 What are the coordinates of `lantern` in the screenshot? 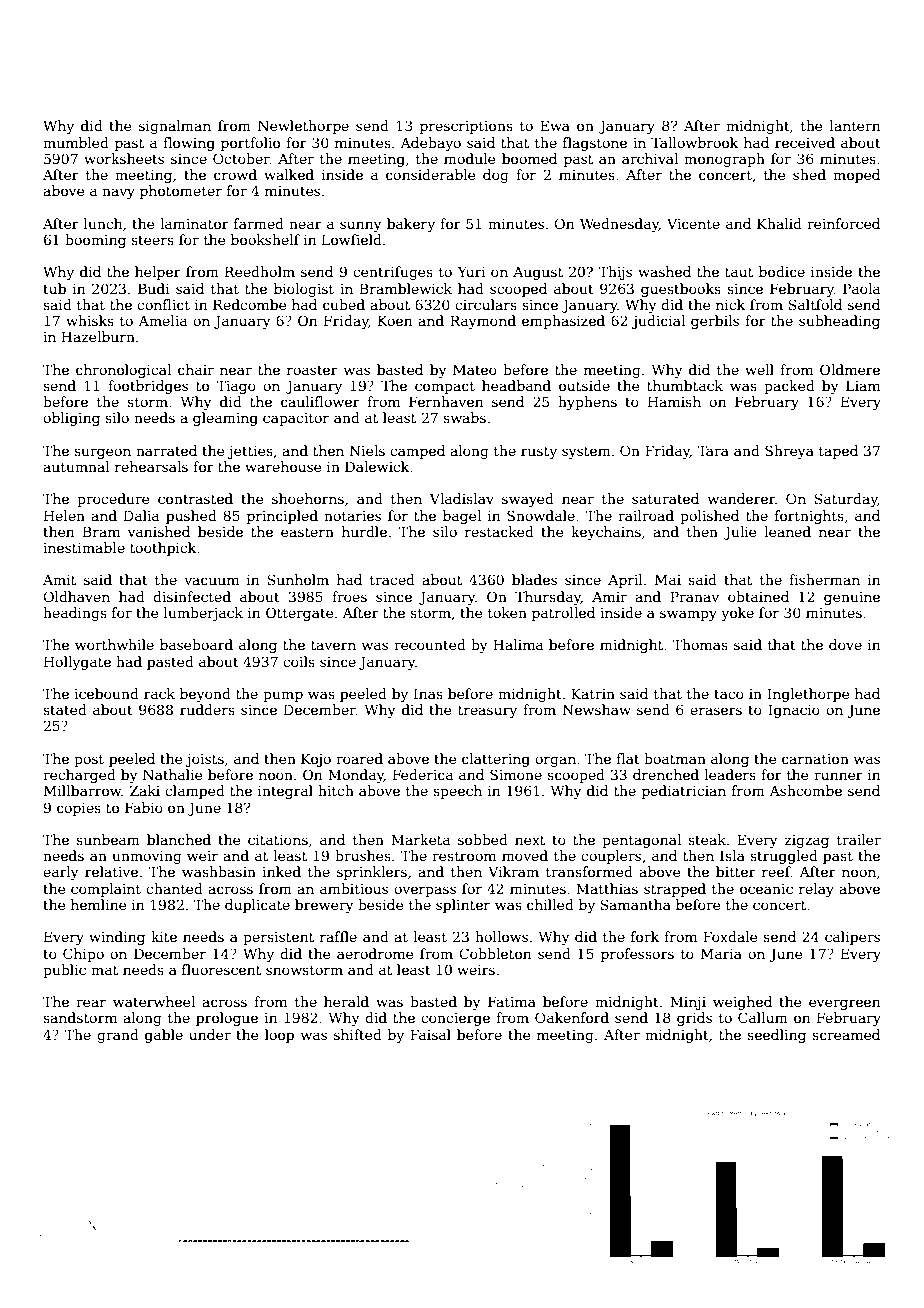 It's located at (855, 125).
